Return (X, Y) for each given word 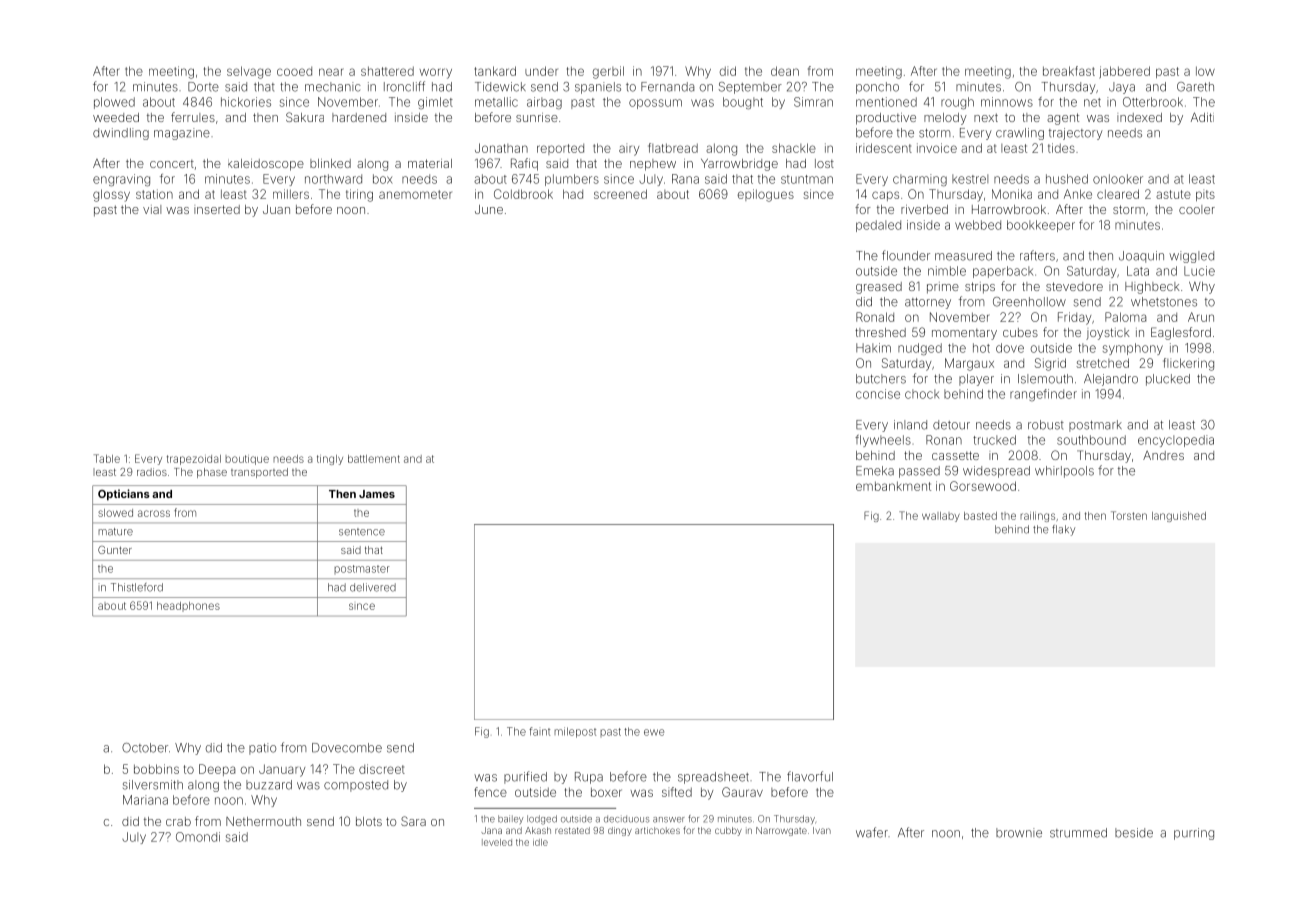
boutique (247, 460)
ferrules (193, 117)
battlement (374, 459)
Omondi (198, 837)
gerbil (608, 72)
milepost (575, 732)
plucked (1168, 380)
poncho (877, 88)
